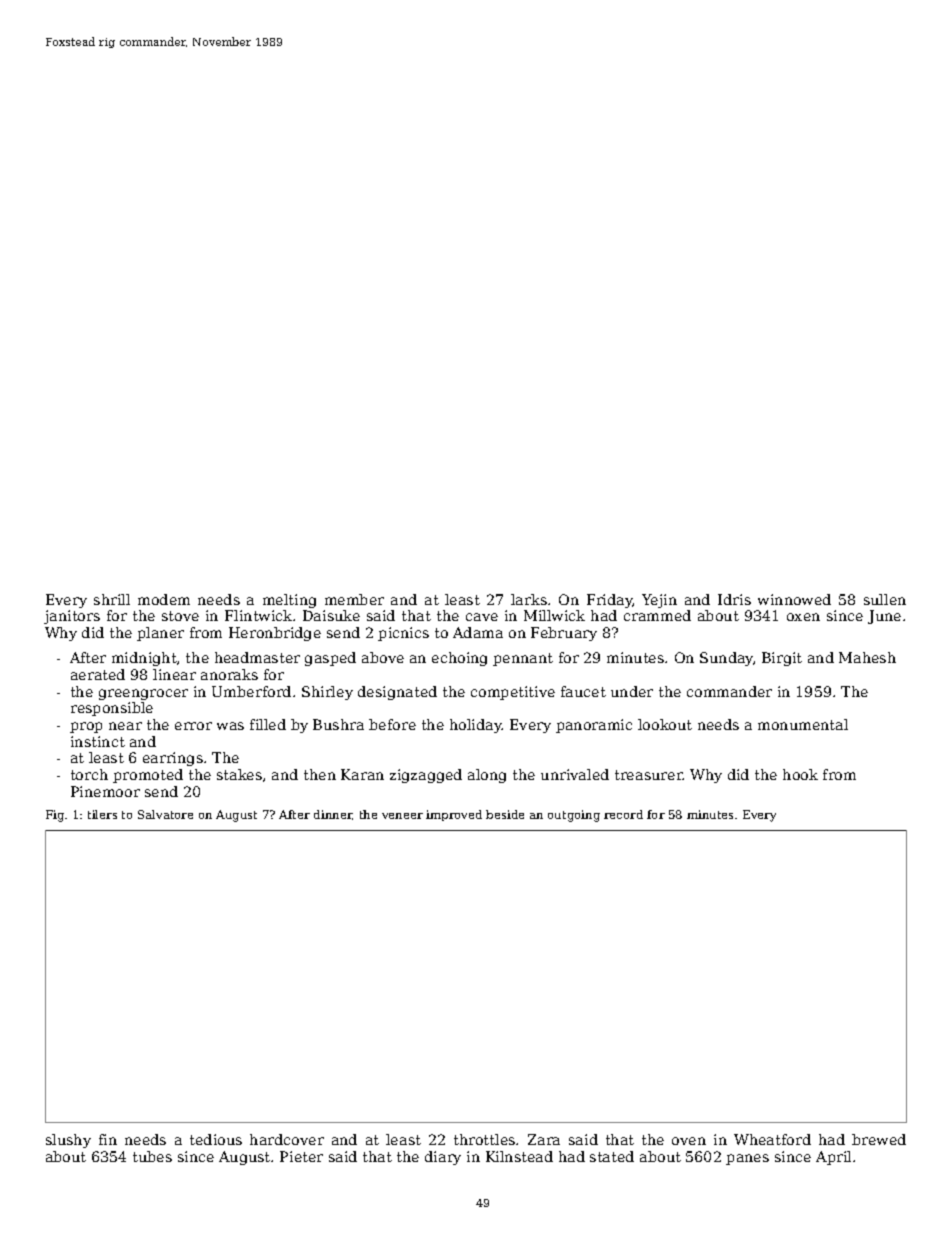 Image resolution: width=952 pixels, height=1233 pixels. I want to click on member, so click(354, 599).
